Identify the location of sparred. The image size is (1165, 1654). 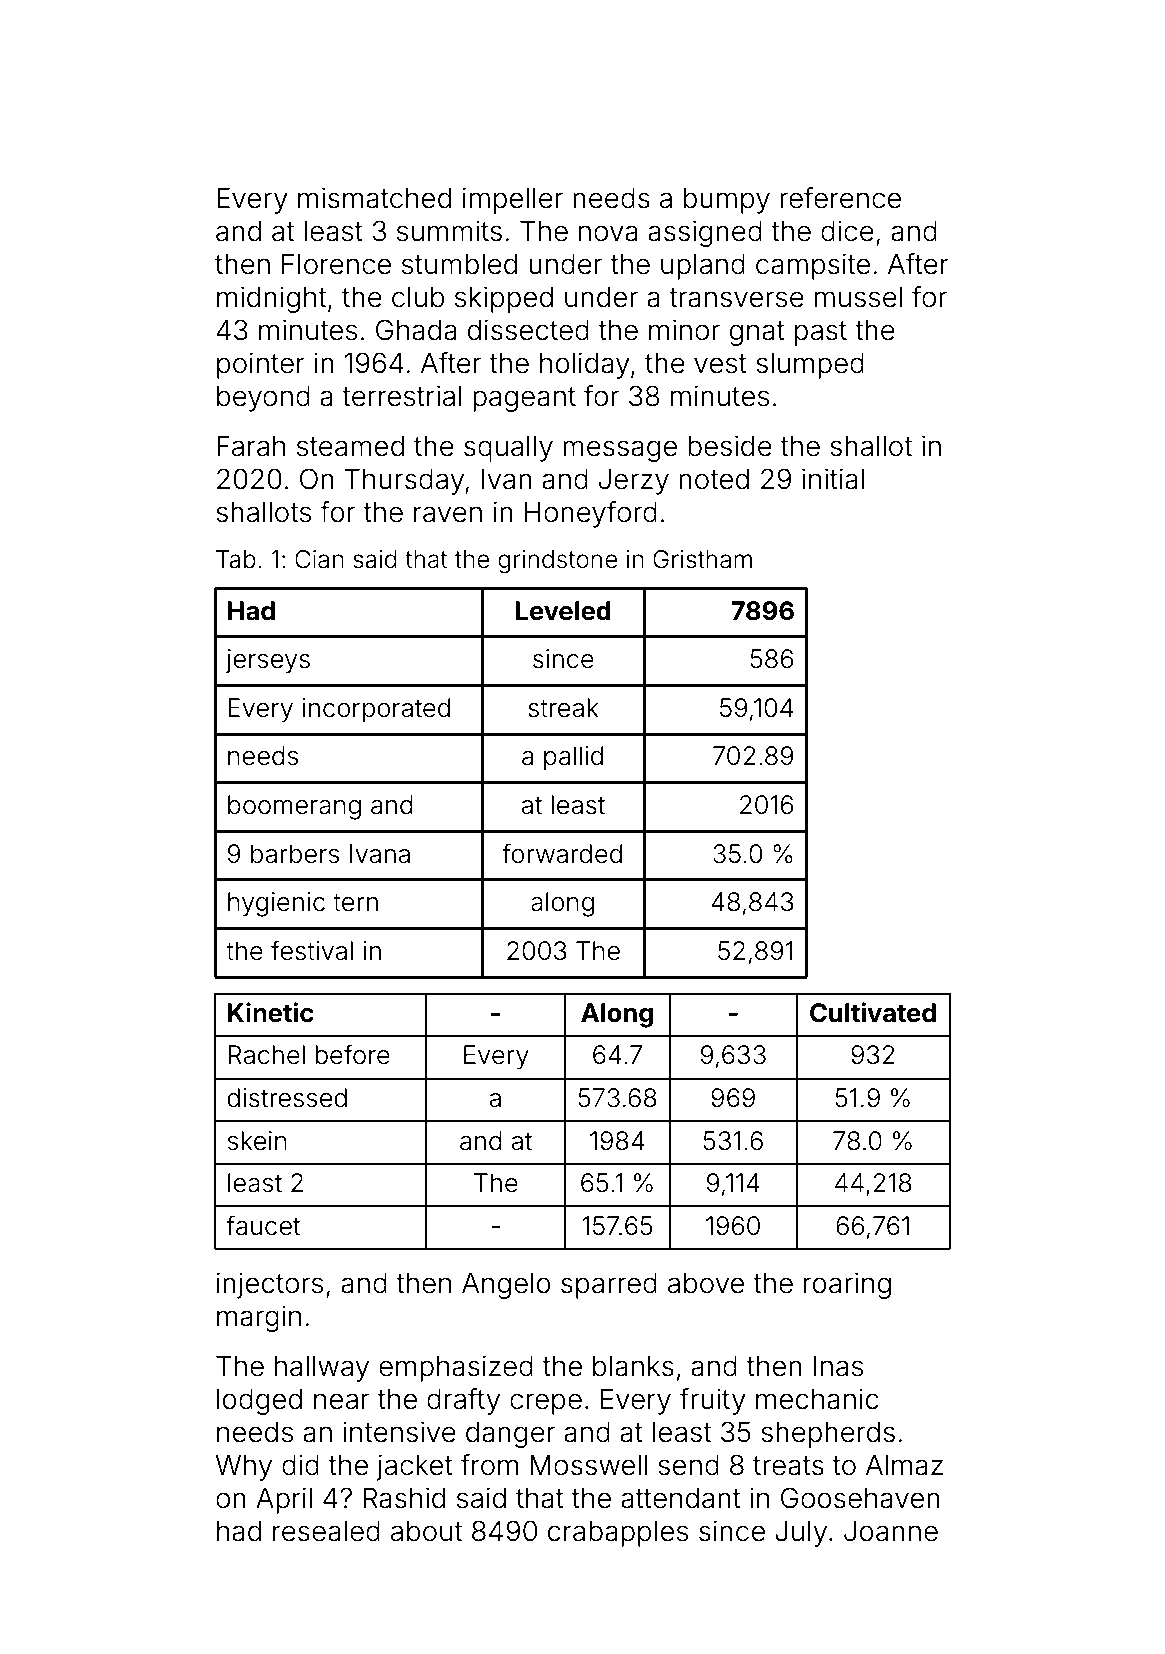
(609, 1286).
